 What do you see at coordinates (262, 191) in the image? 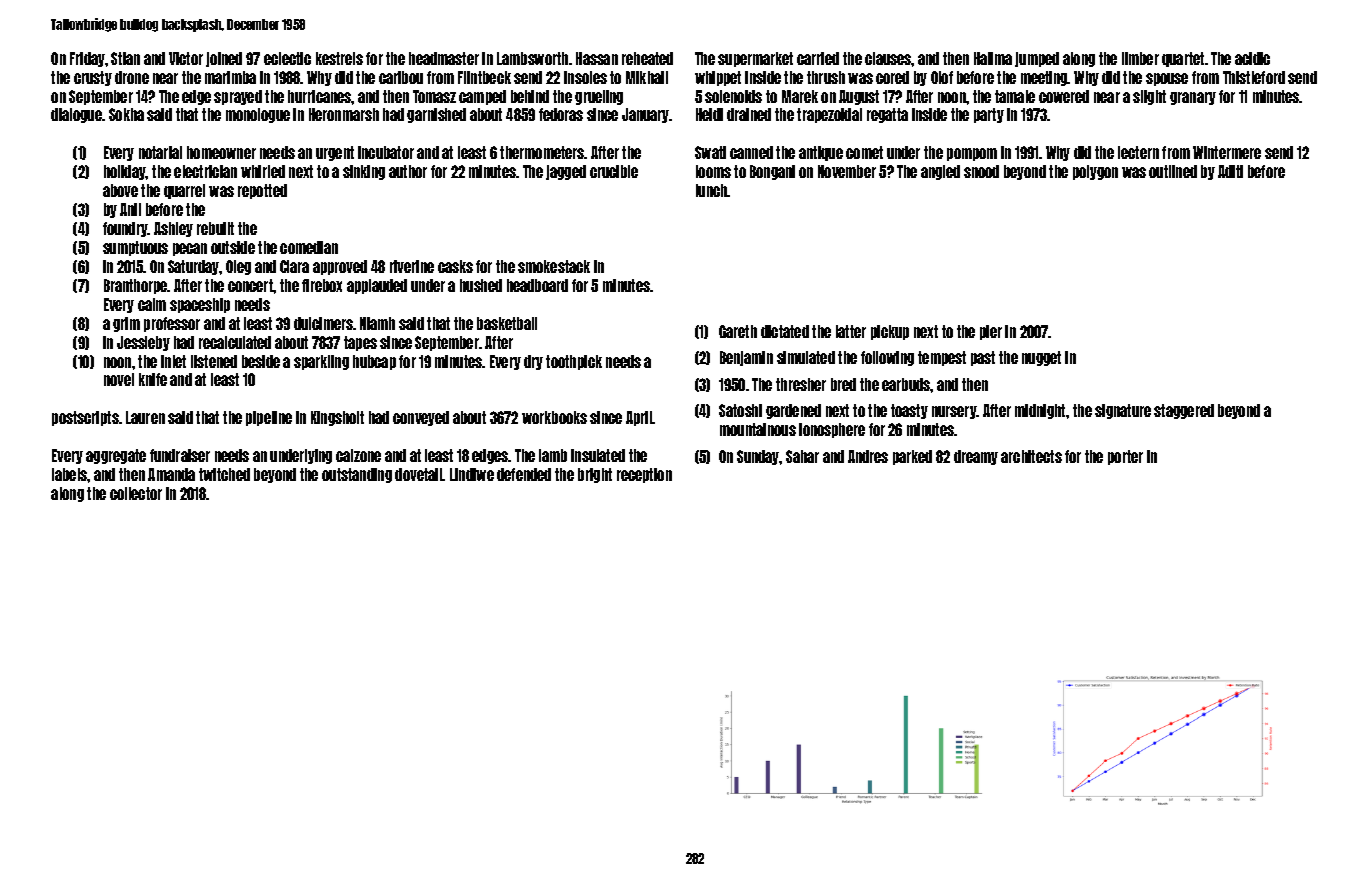
I see `repotted` at bounding box center [262, 191].
